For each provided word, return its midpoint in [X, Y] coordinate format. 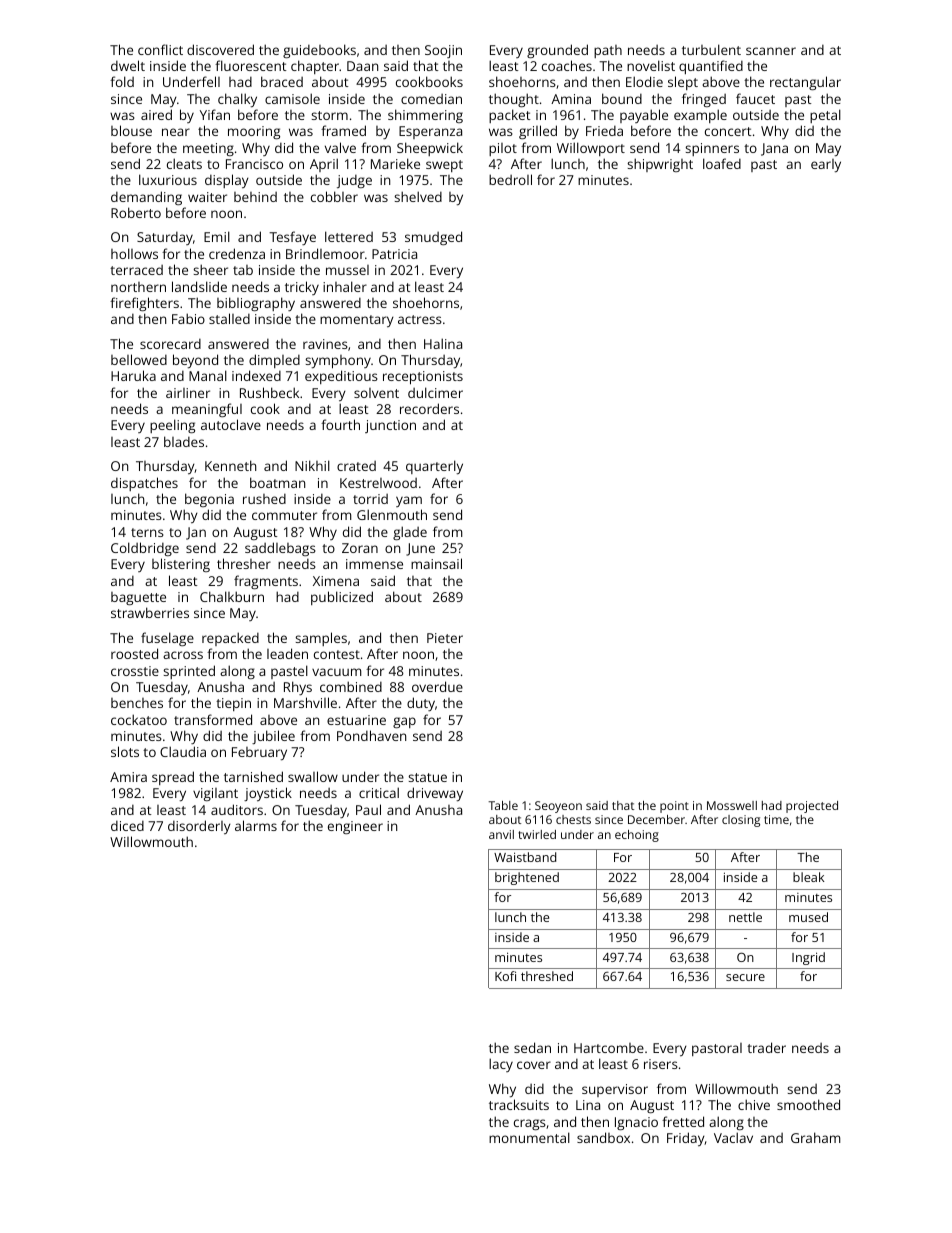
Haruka [133, 375]
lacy [501, 1065]
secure [745, 977]
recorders [429, 408]
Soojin [443, 51]
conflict [160, 49]
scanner [771, 51]
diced [127, 826]
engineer [355, 827]
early [826, 166]
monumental [529, 1137]
